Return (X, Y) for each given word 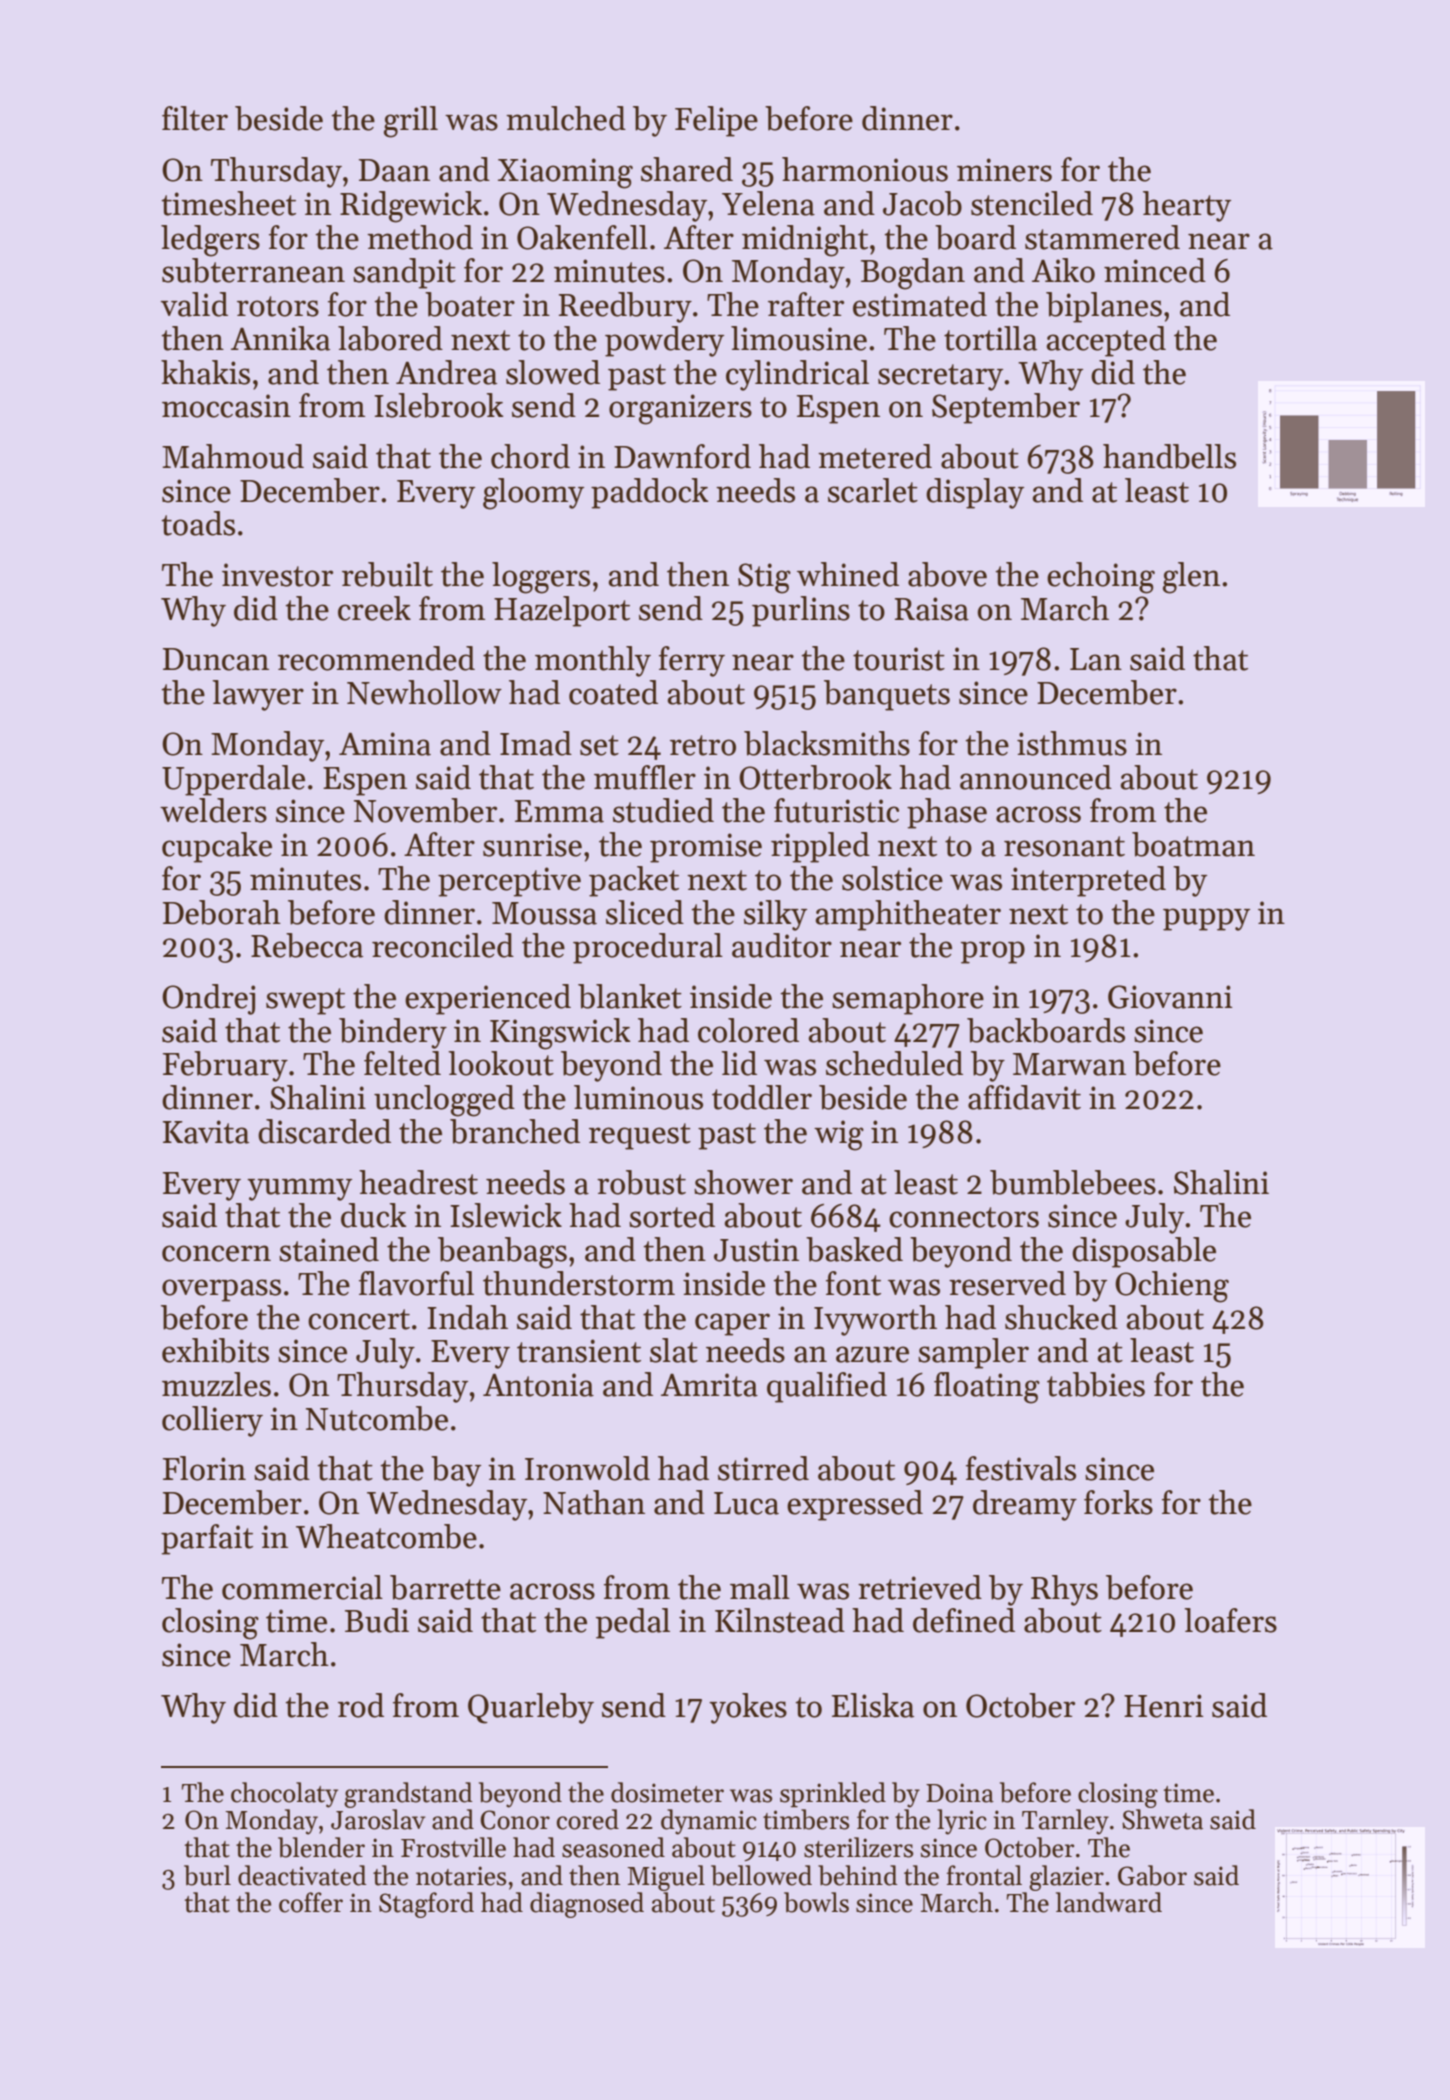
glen (1191, 578)
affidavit (1024, 1097)
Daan (394, 170)
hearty (1187, 206)
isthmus (1072, 743)
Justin (756, 1250)
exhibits (215, 1350)
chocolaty (284, 1795)
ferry (692, 661)
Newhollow (424, 692)
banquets (887, 695)
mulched (566, 118)
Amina (385, 744)
